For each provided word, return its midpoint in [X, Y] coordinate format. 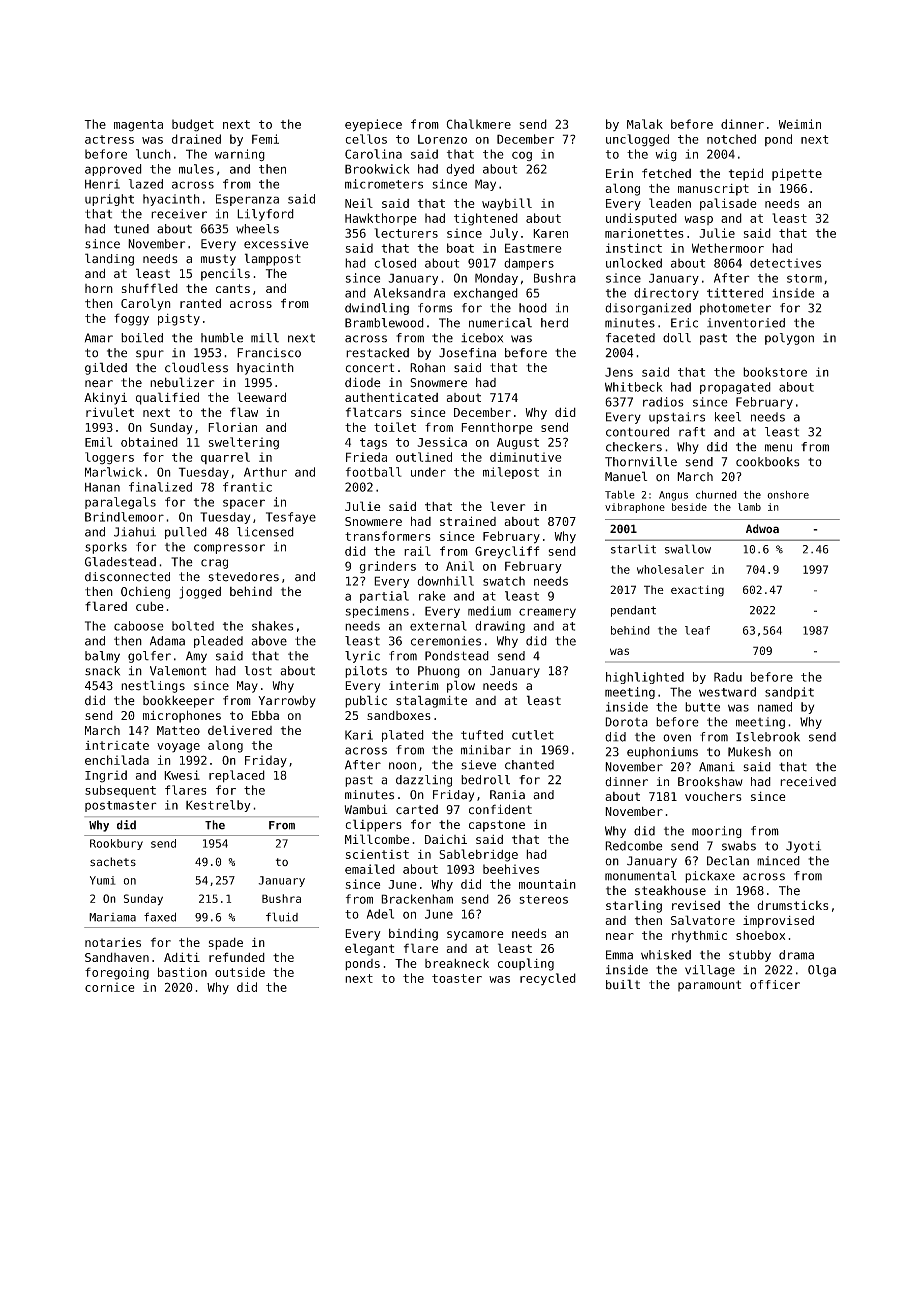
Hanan [102, 487]
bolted [193, 626]
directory [666, 294]
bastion [182, 972]
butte [702, 707]
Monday [496, 279]
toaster [457, 978]
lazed [146, 184]
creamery [547, 613]
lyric [362, 657]
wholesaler [670, 569]
